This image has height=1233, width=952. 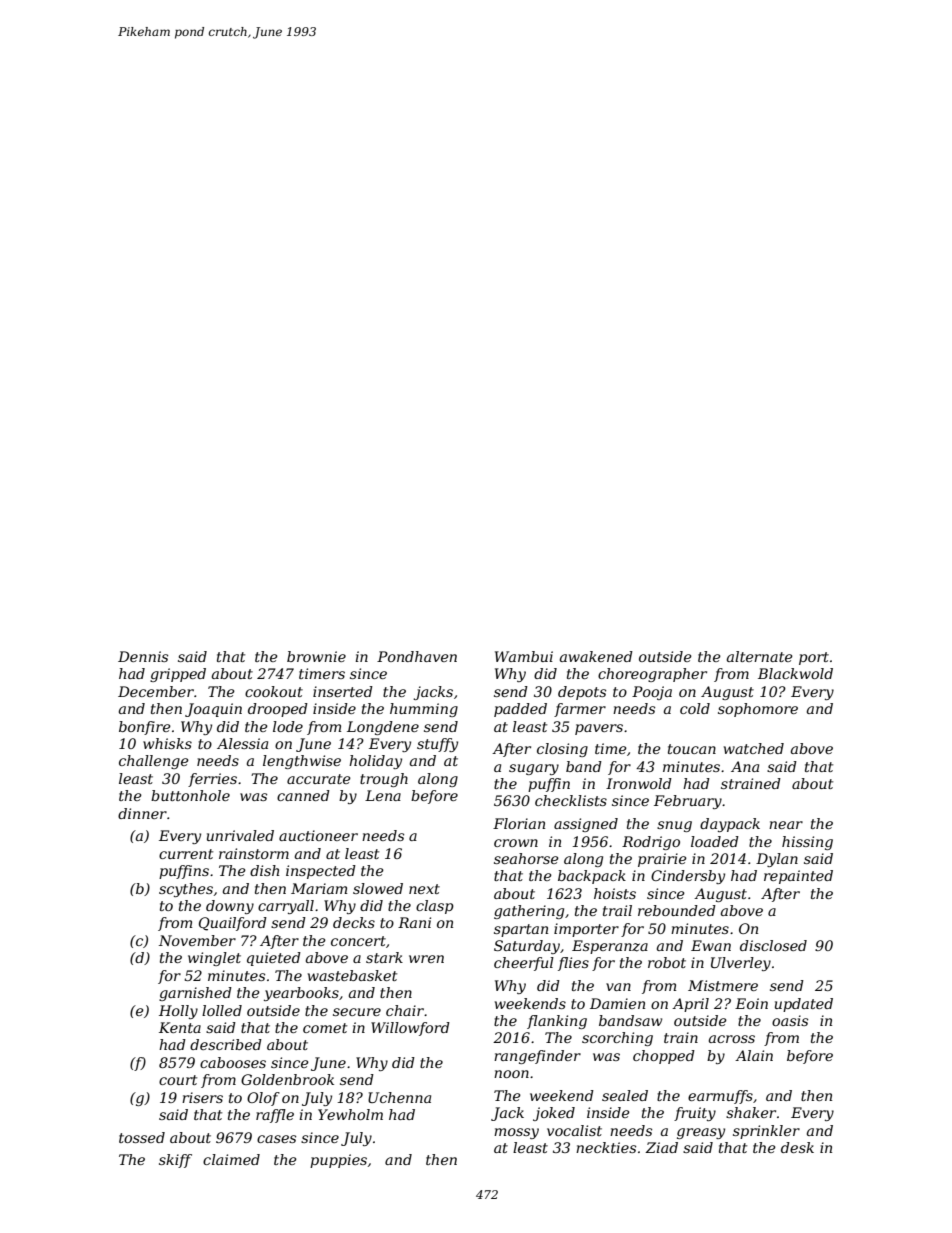 I want to click on gathering, so click(x=529, y=912).
